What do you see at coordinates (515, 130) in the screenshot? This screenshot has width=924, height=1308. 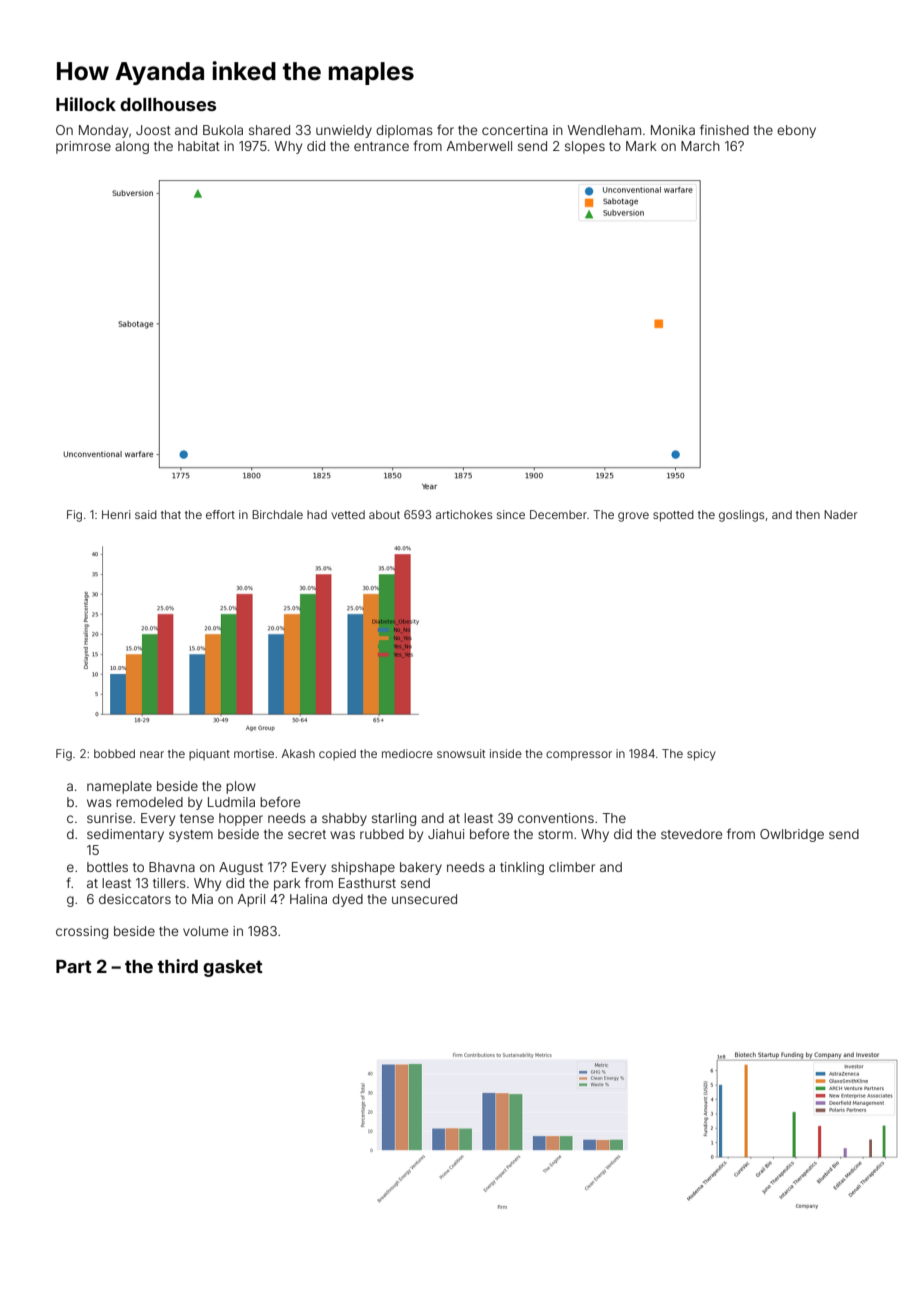 I see `concertina` at bounding box center [515, 130].
